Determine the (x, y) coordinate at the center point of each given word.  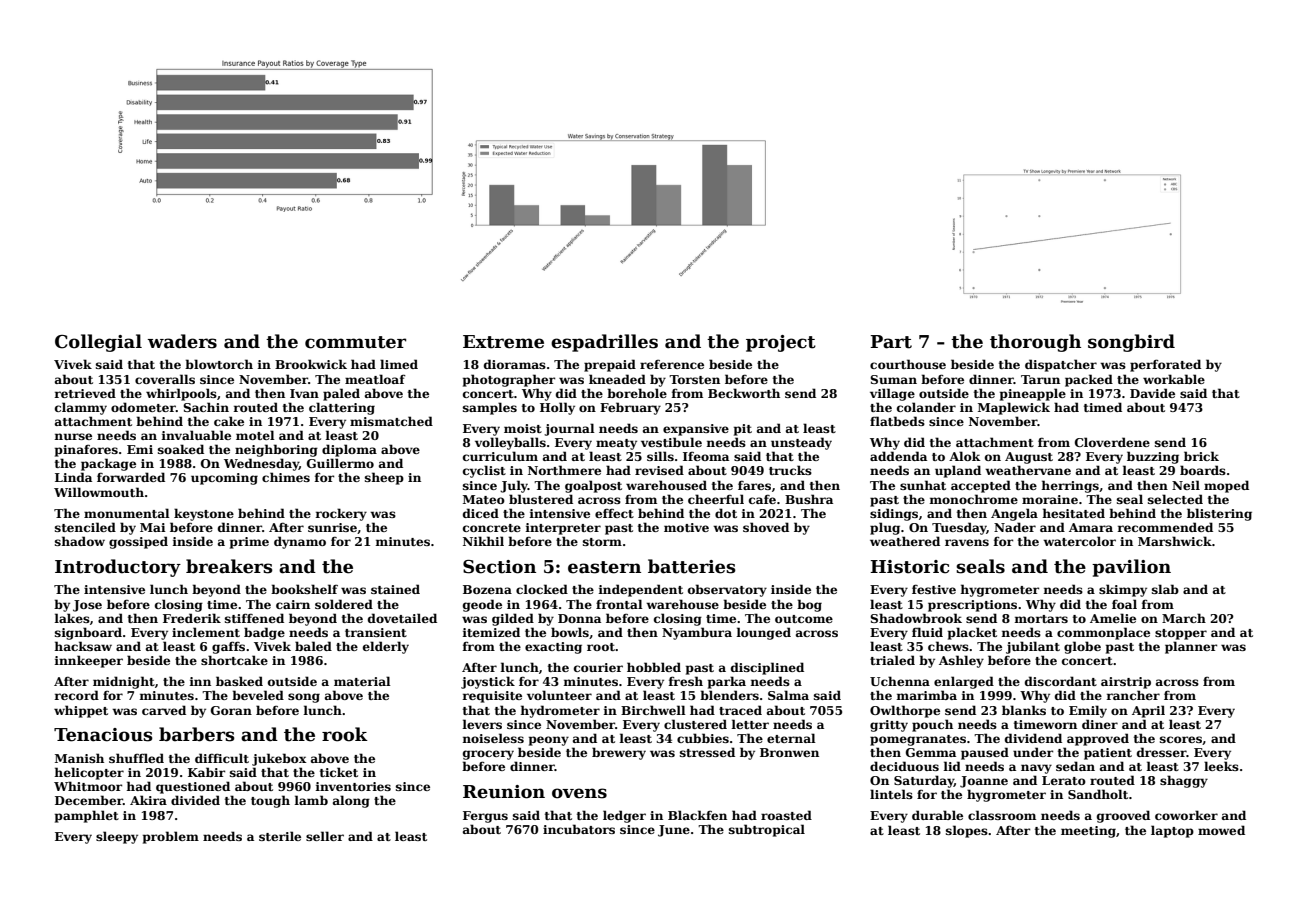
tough (270, 801)
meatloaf (375, 379)
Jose (87, 606)
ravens (967, 542)
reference (672, 364)
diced (481, 513)
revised (659, 470)
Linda (73, 477)
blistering (1219, 514)
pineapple (1033, 394)
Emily (1088, 711)
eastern (604, 567)
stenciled (85, 527)
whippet (81, 711)
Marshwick (1175, 541)
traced (740, 710)
